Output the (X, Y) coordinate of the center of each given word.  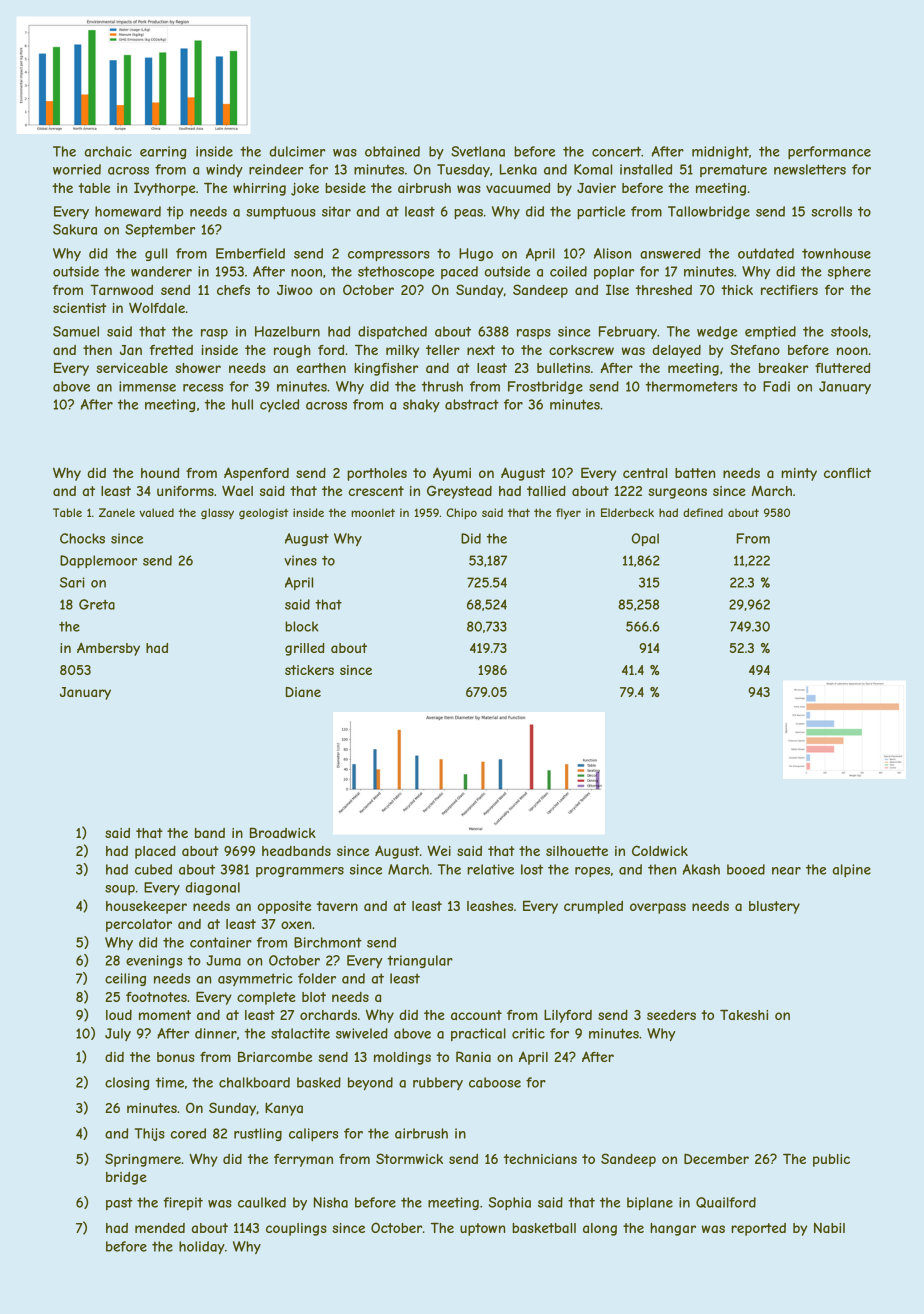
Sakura (75, 229)
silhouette (577, 851)
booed (746, 869)
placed (155, 852)
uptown (482, 1229)
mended (160, 1228)
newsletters (810, 169)
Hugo (476, 254)
